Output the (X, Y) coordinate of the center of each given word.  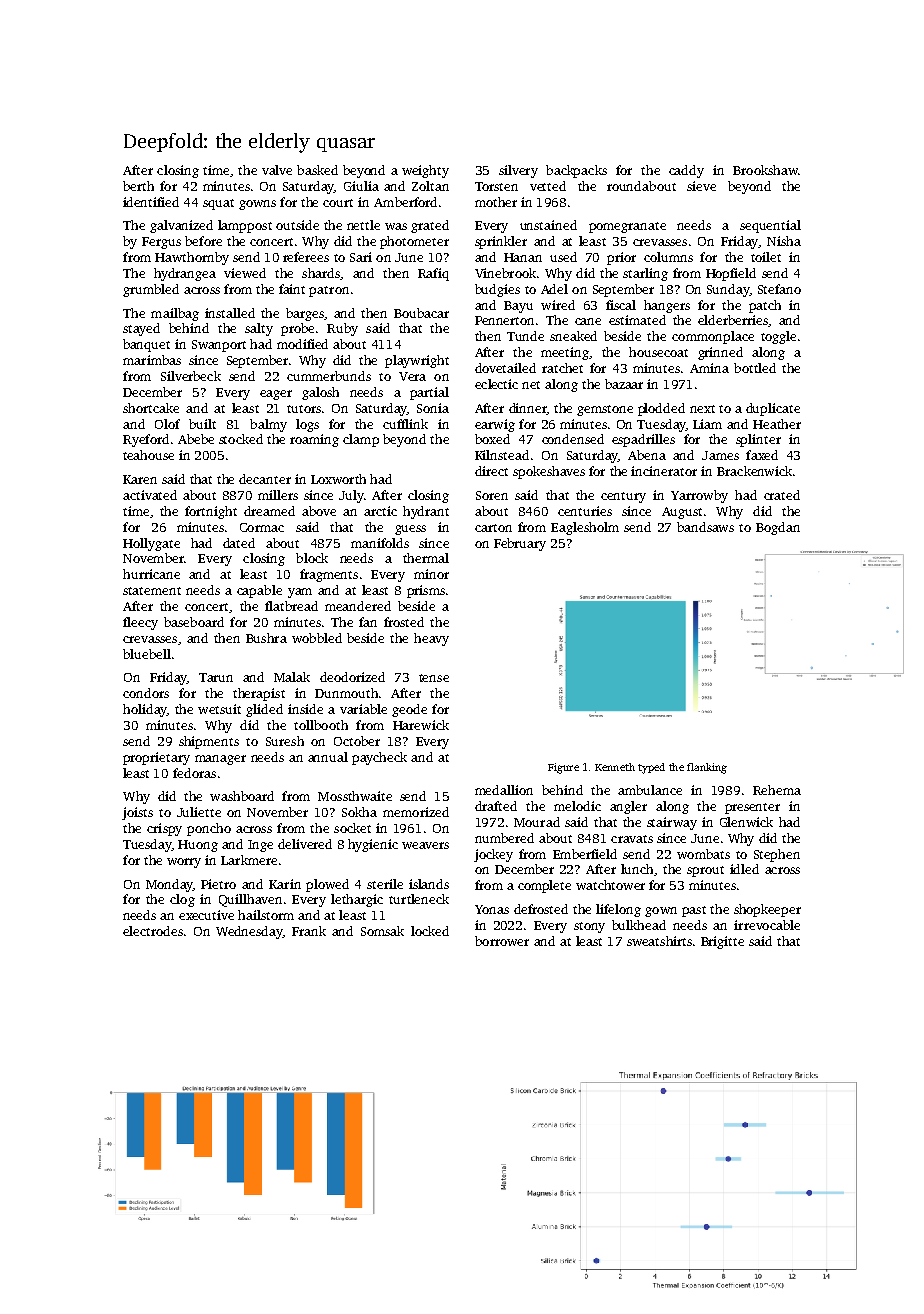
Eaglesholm (585, 528)
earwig (495, 425)
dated (239, 543)
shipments (209, 742)
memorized (416, 812)
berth (138, 186)
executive (206, 915)
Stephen (777, 855)
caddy (686, 171)
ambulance (650, 790)
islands (429, 884)
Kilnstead (502, 455)
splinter (758, 440)
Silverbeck (191, 376)
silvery (518, 171)
